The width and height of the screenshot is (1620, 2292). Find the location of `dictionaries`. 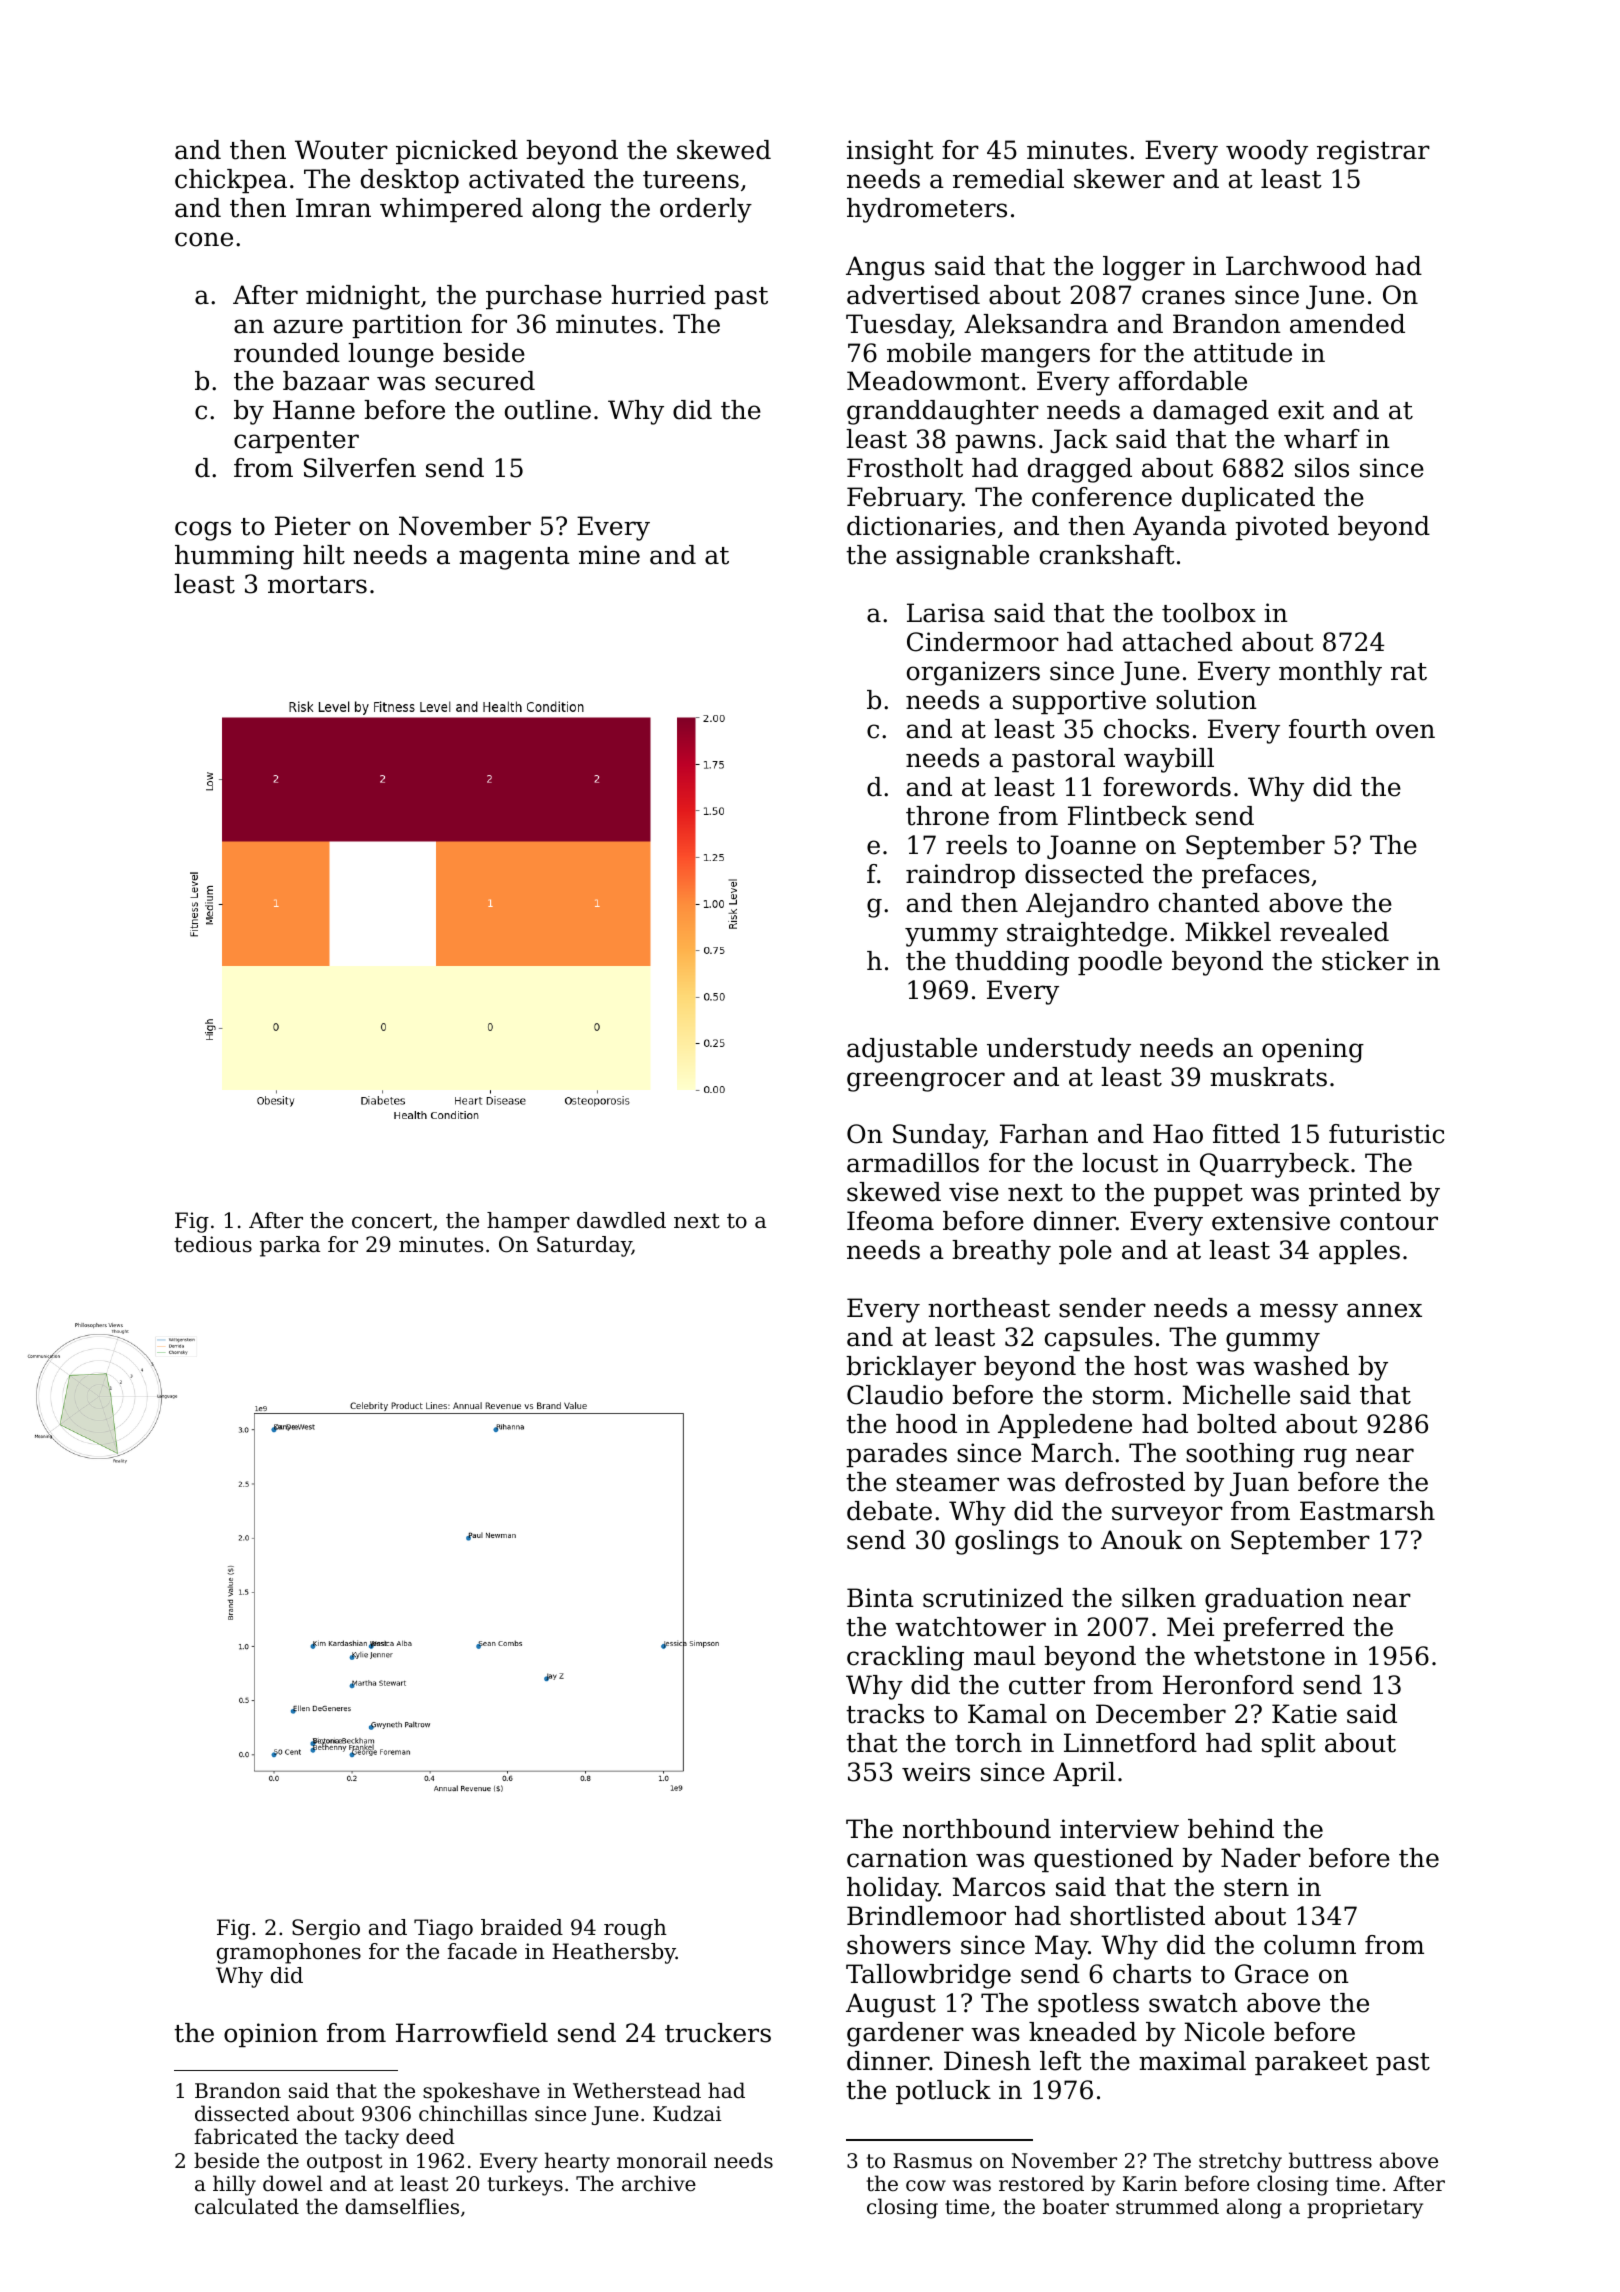

dictionaries is located at coordinates (921, 526).
